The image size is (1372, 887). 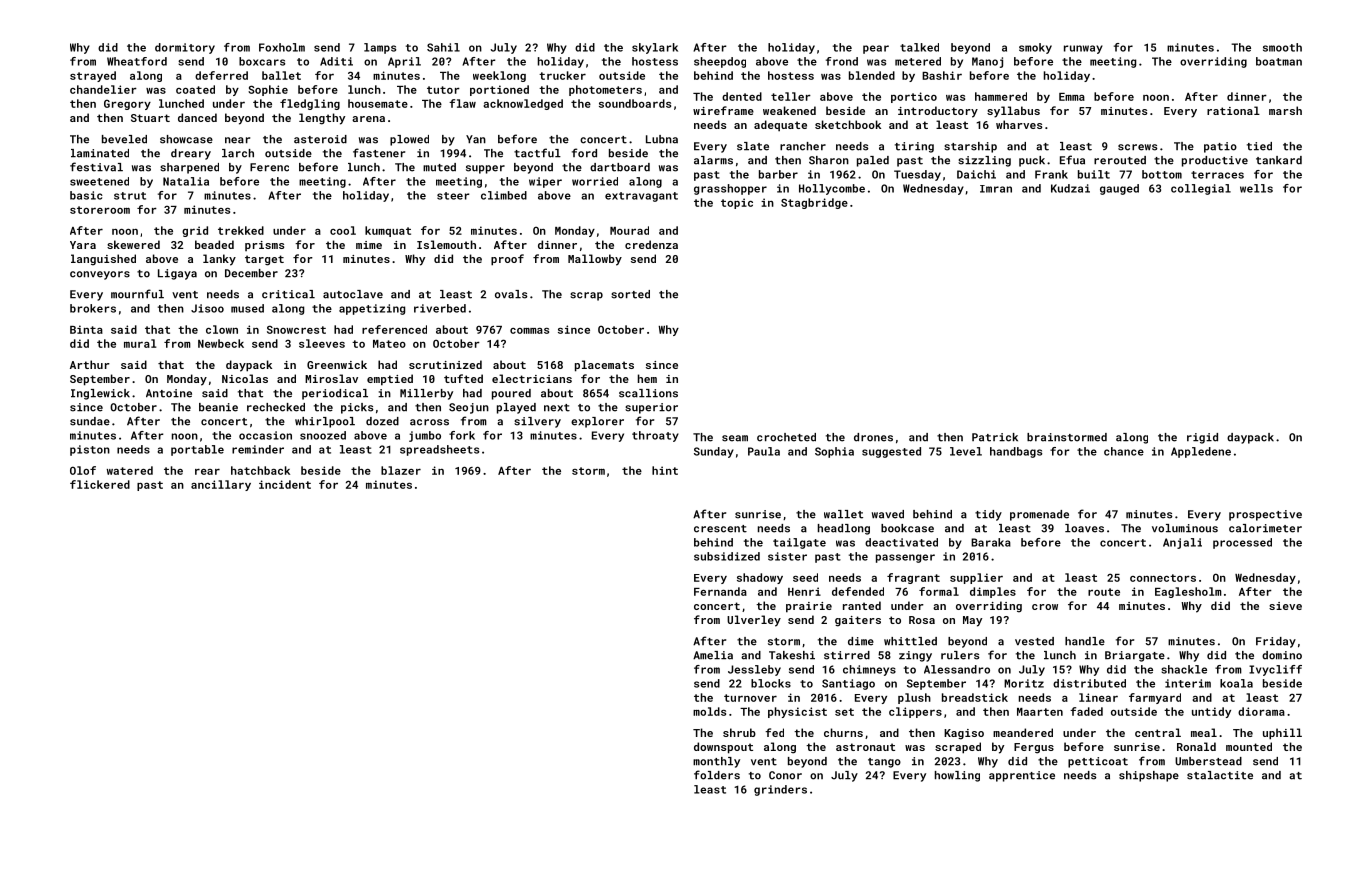 What do you see at coordinates (401, 470) in the document?
I see `blazer` at bounding box center [401, 470].
